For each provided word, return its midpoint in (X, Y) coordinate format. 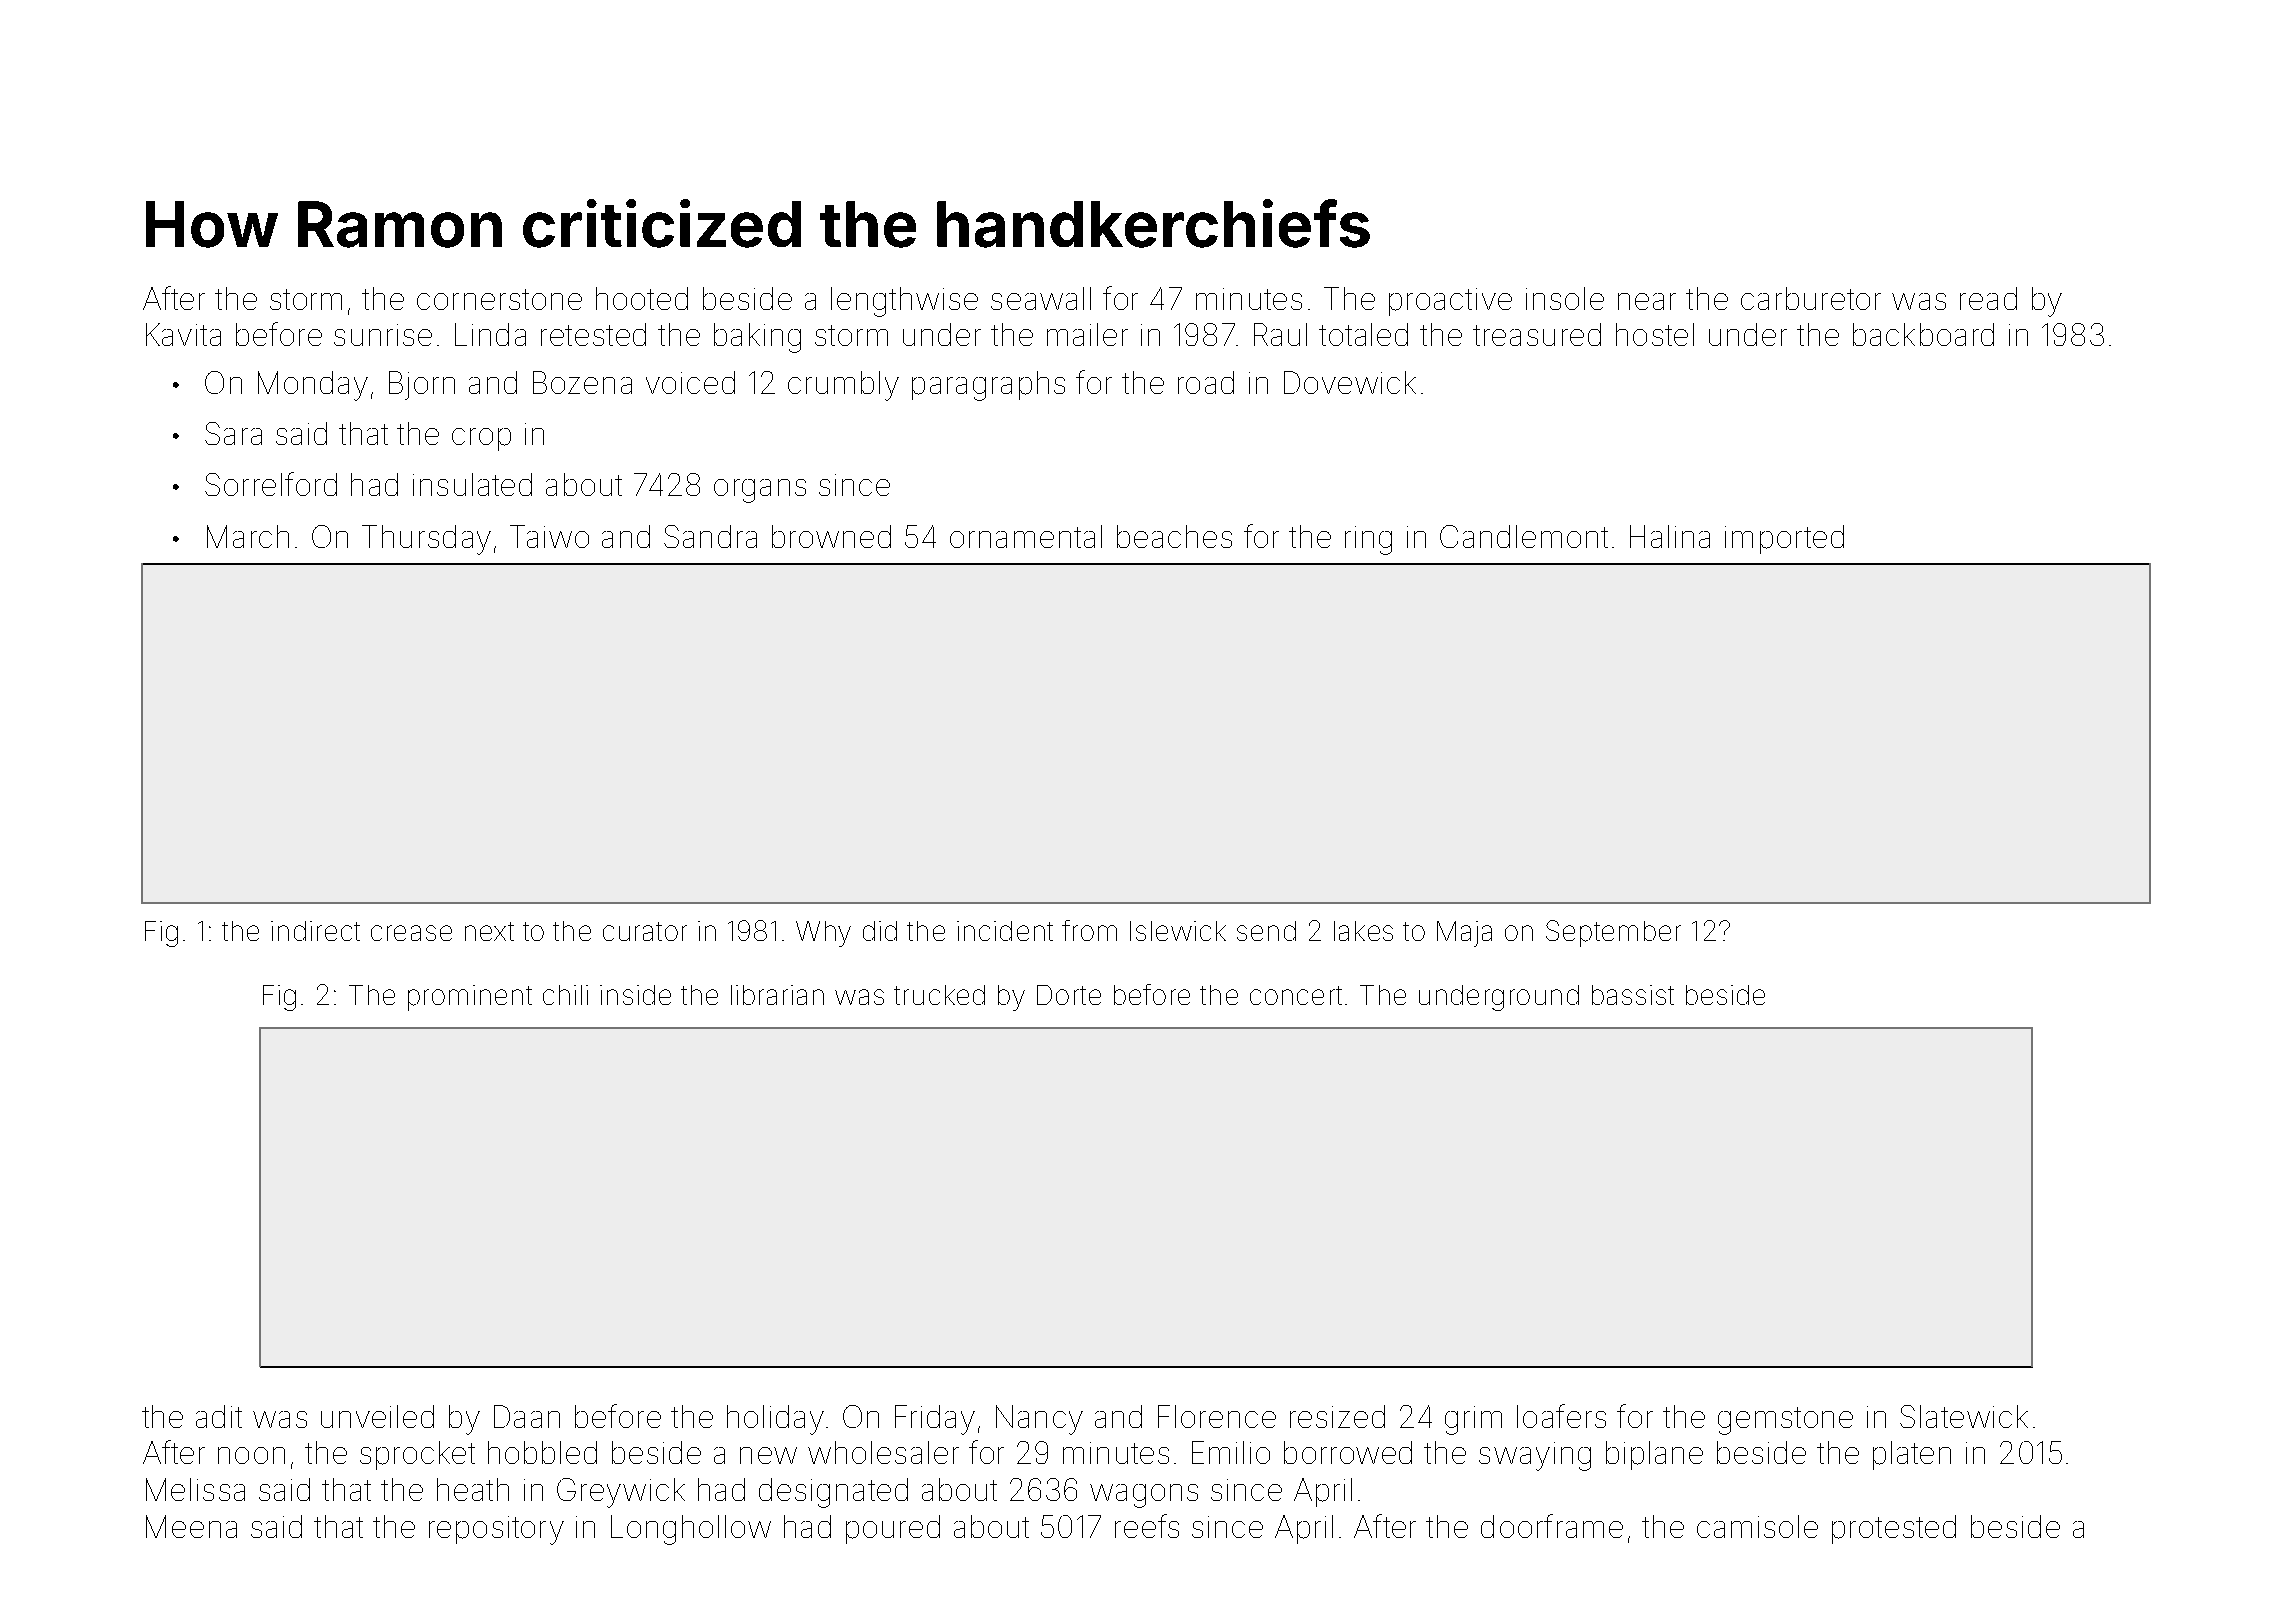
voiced (690, 382)
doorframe (1552, 1526)
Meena (191, 1526)
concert (1296, 995)
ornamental (1026, 536)
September (1613, 933)
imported (1784, 539)
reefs (1147, 1526)
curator (645, 931)
